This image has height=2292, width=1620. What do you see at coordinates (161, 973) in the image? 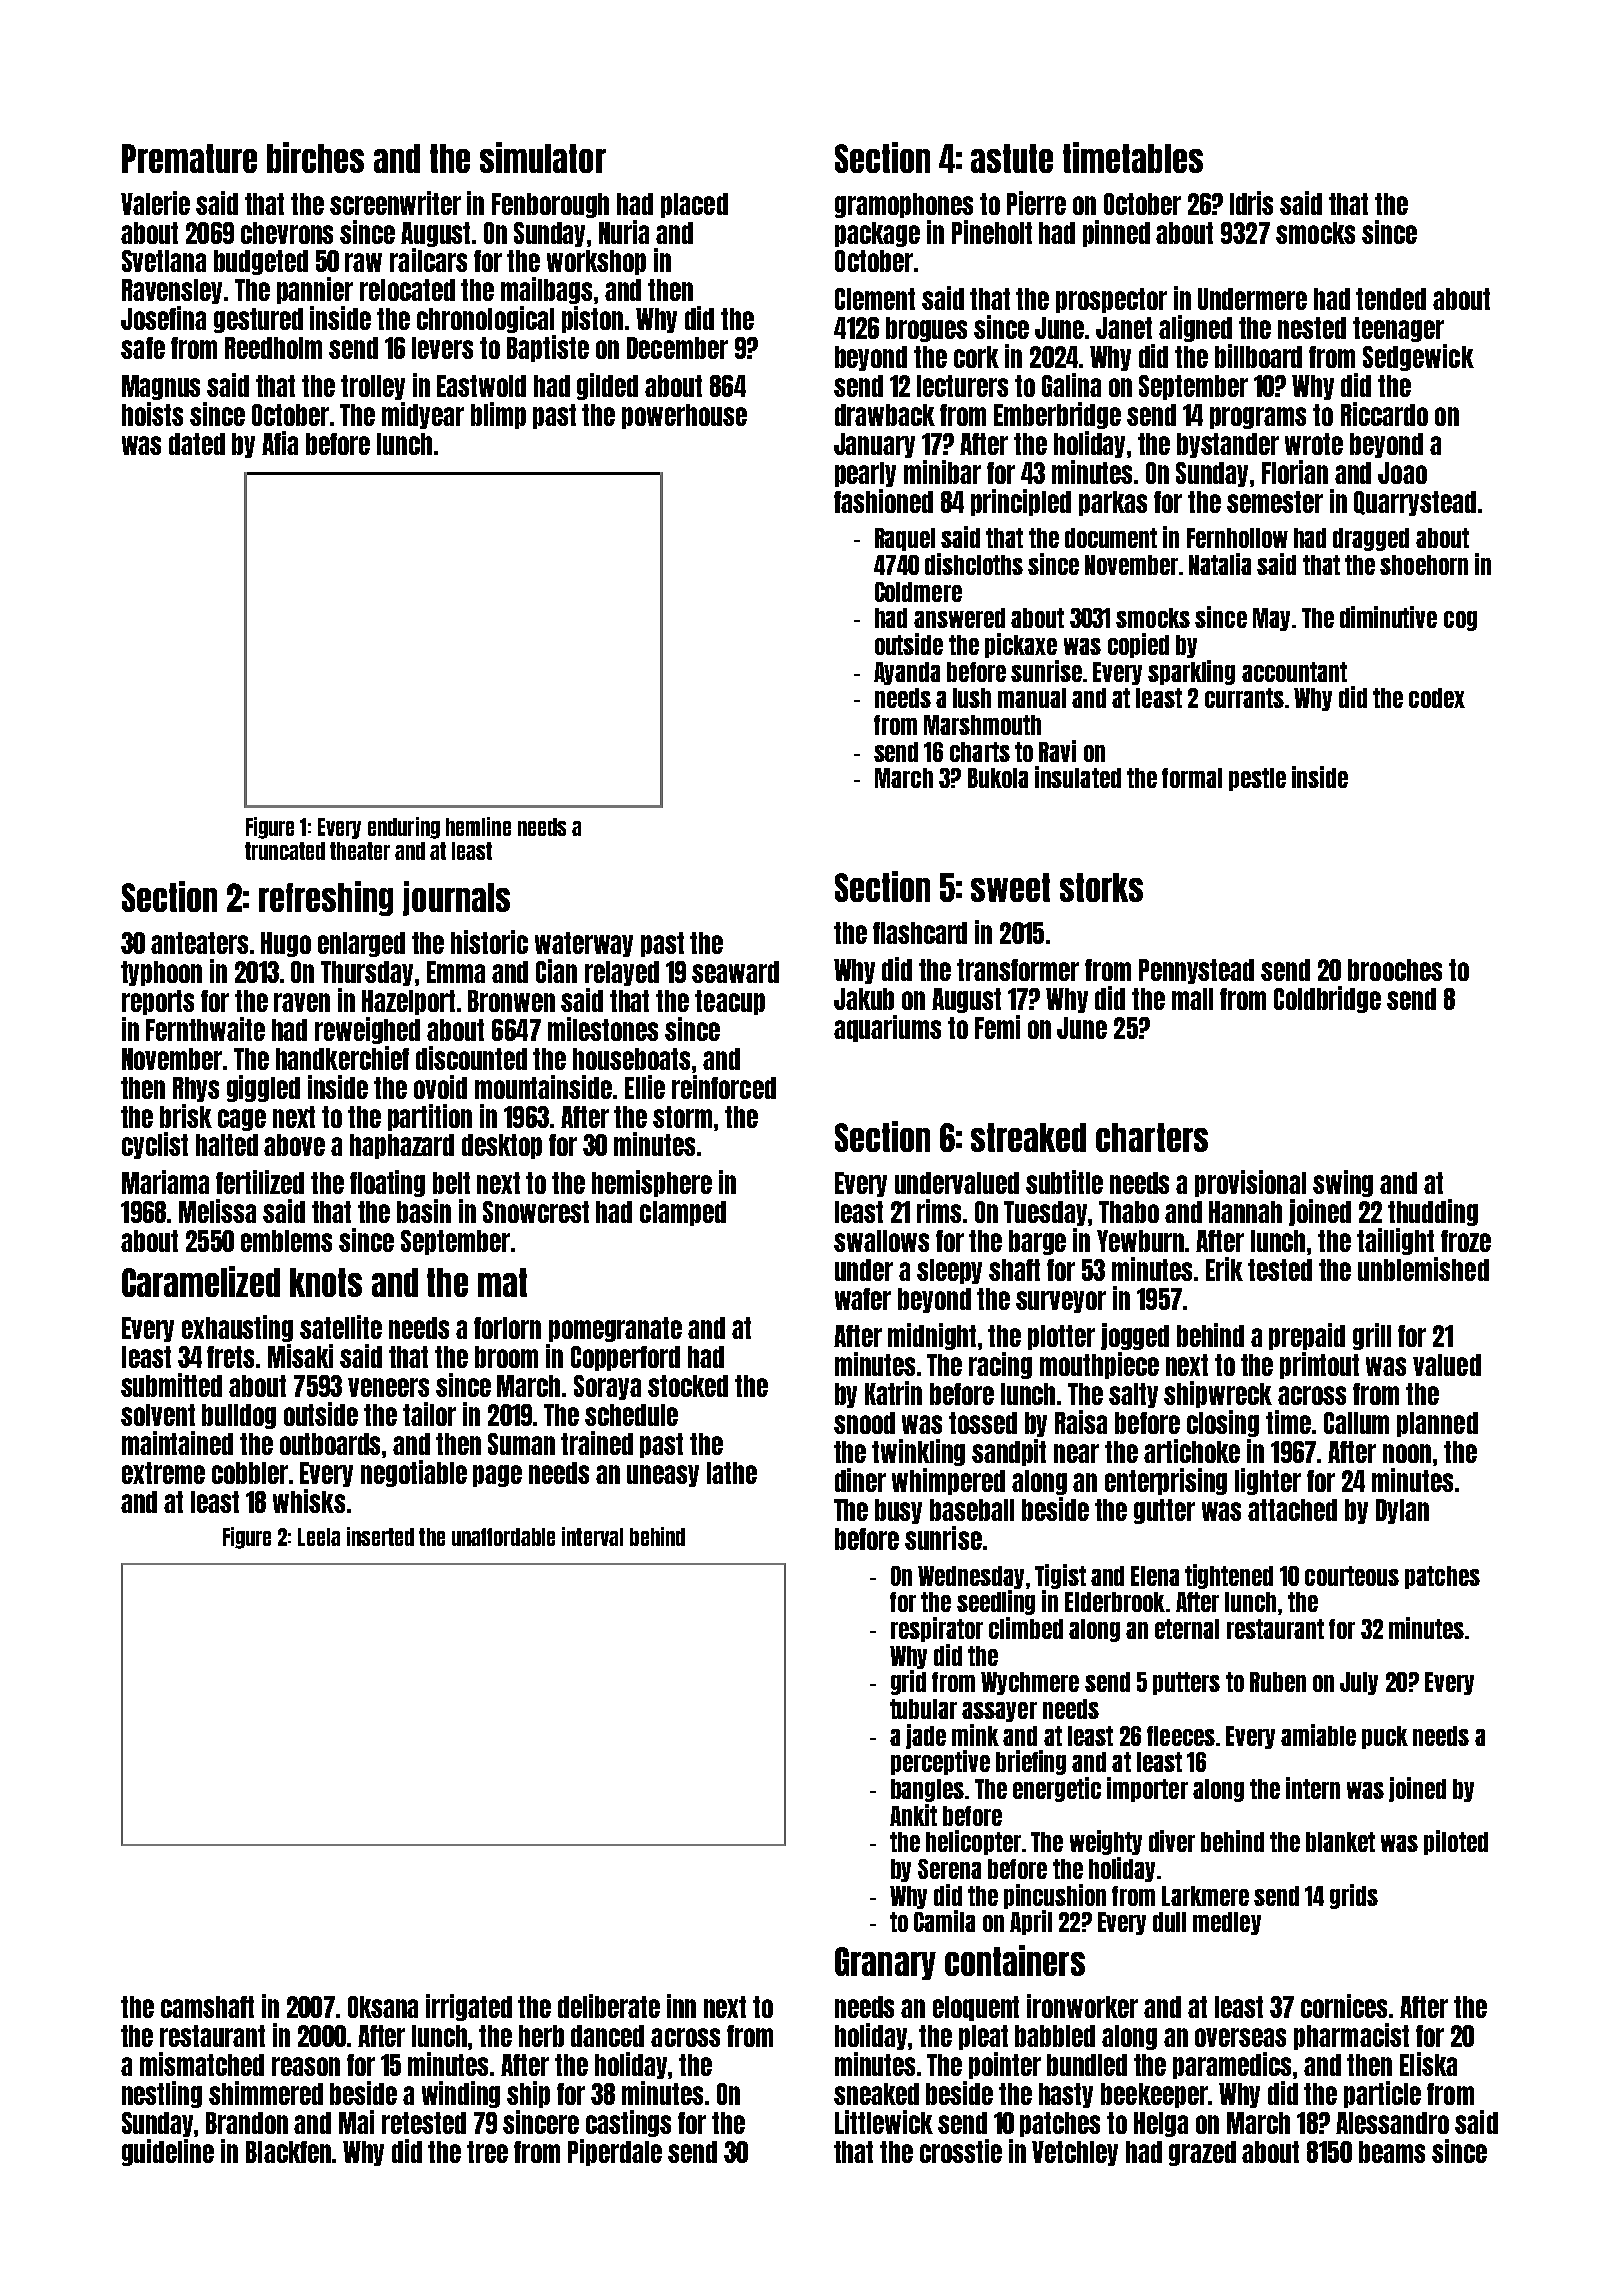
I see `typhoon` at bounding box center [161, 973].
